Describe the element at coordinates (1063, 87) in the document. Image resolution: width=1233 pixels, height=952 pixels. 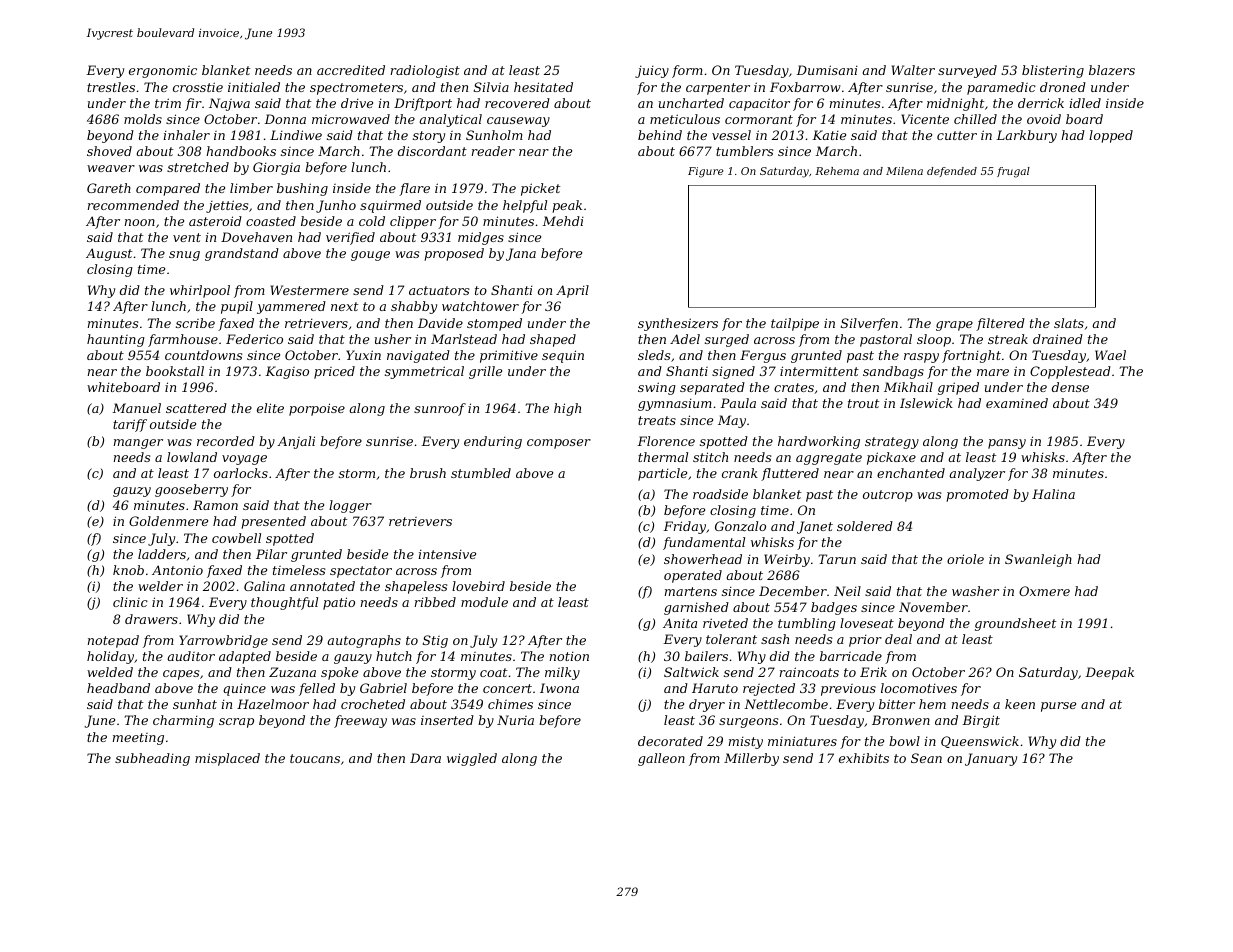
I see `droned` at that location.
